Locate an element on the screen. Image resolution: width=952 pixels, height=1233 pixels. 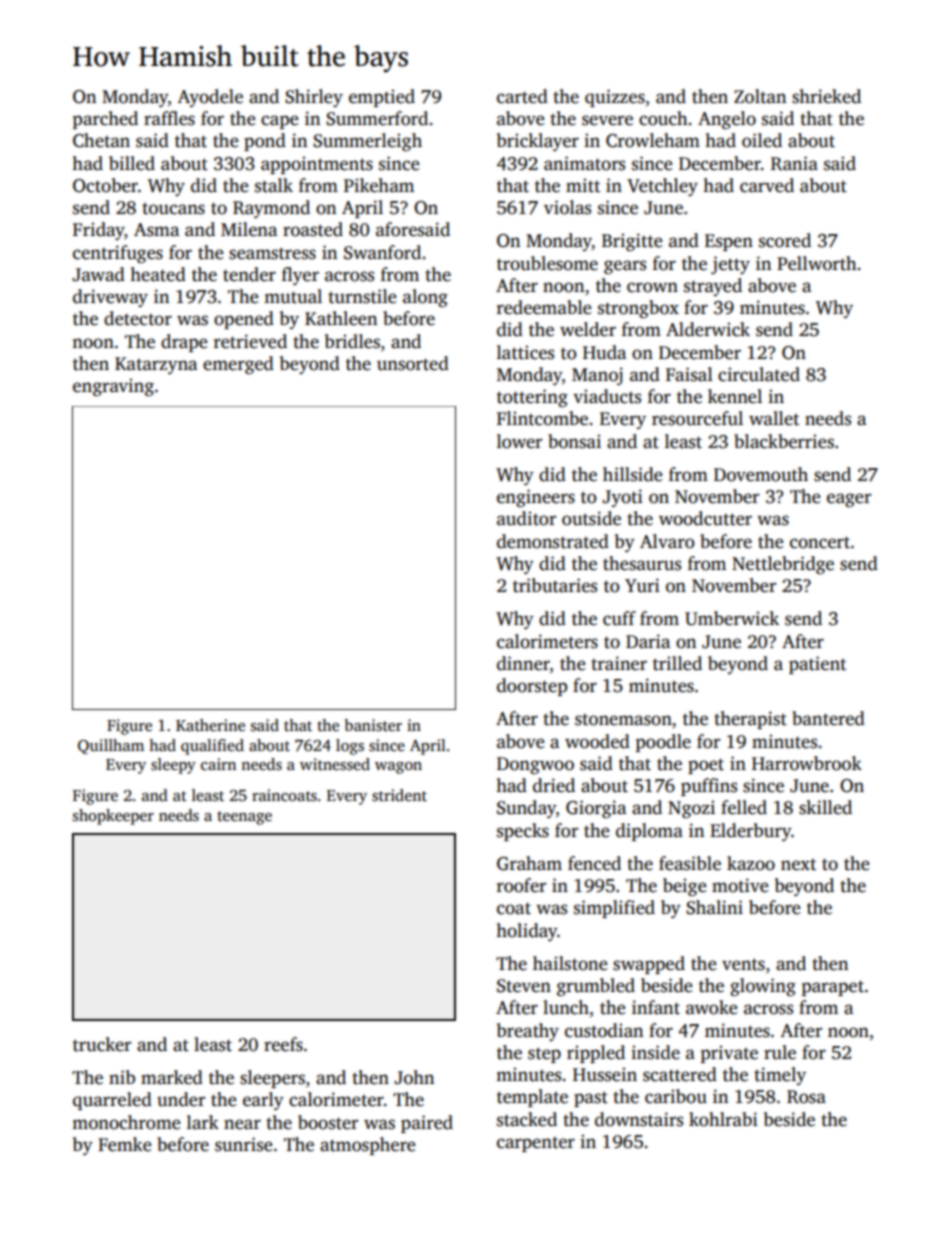
Katherine is located at coordinates (210, 725).
